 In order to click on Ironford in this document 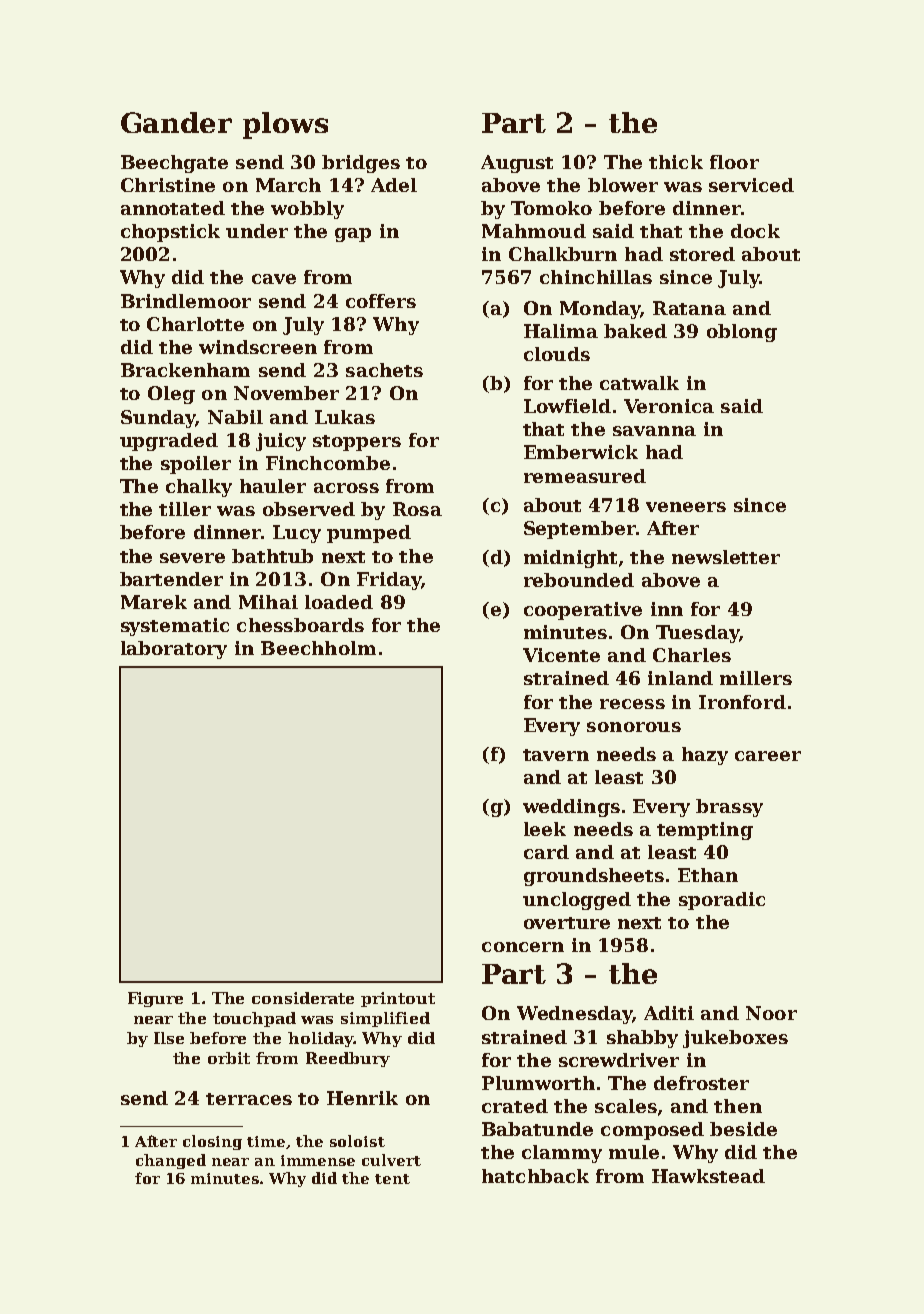, I will do `click(742, 702)`.
